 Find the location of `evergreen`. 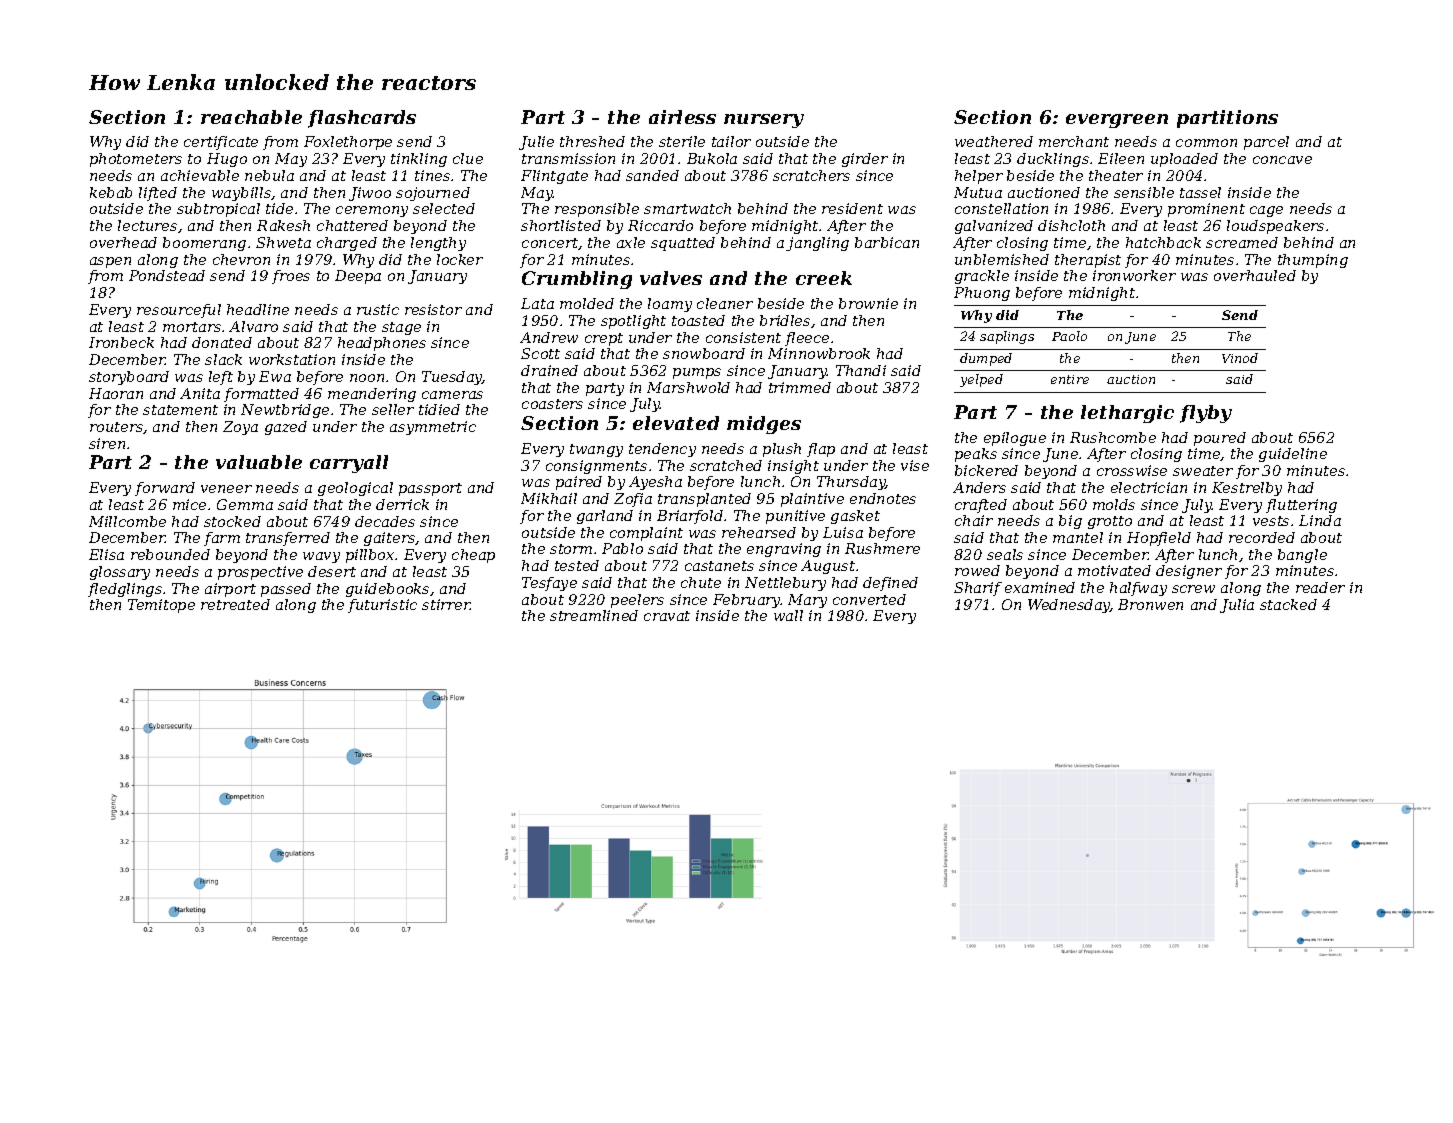

evergreen is located at coordinates (1117, 121).
